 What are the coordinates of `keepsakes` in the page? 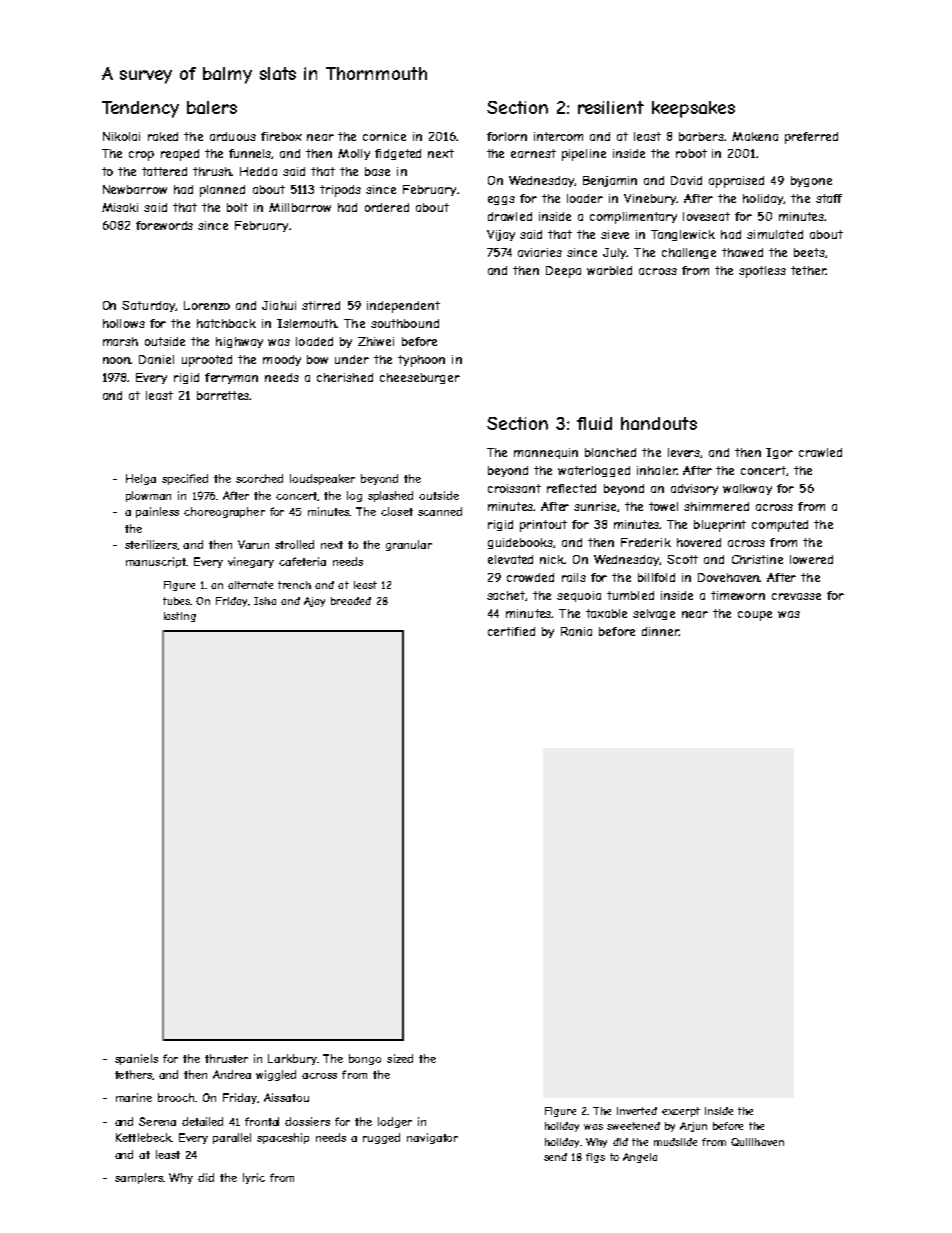 It's located at (693, 109).
